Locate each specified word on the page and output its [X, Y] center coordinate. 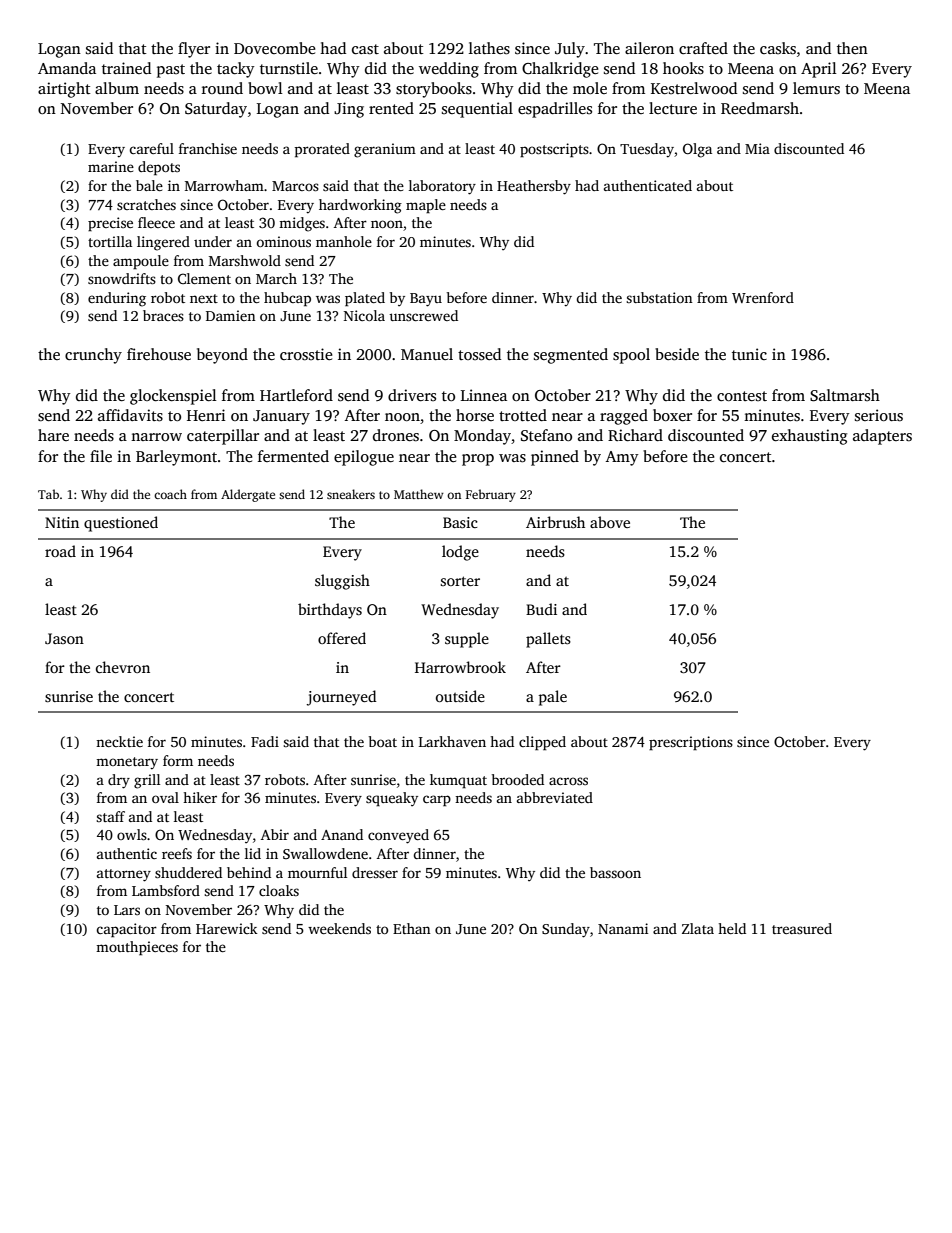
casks [778, 48]
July [570, 50]
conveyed [398, 836]
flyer [194, 50]
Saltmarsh [845, 395]
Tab [48, 494]
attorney [124, 875]
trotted [523, 415]
